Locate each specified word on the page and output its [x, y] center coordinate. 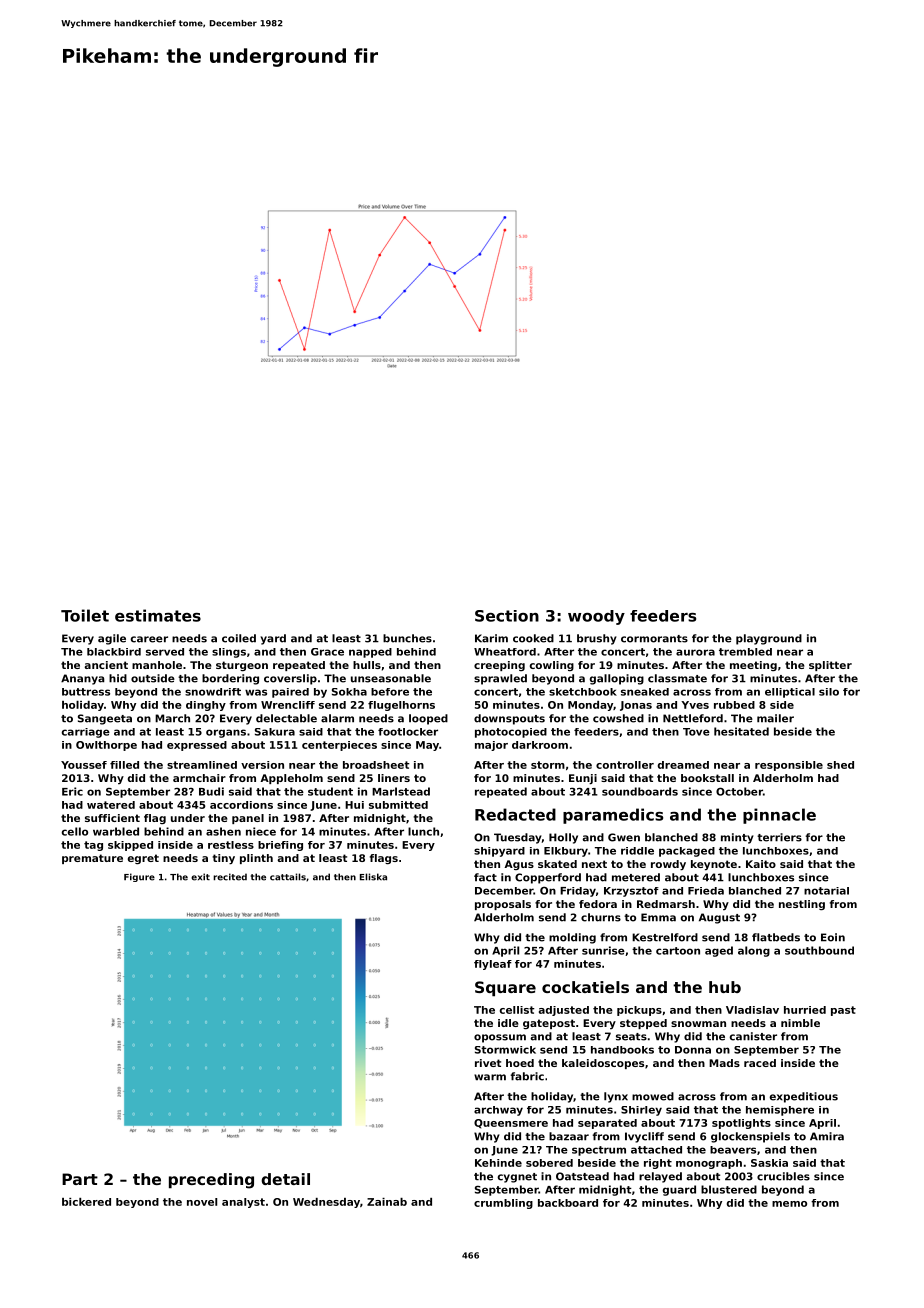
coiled [239, 638]
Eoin [833, 937]
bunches [407, 638]
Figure [139, 877]
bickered [86, 1202]
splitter [830, 666]
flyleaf [493, 965]
